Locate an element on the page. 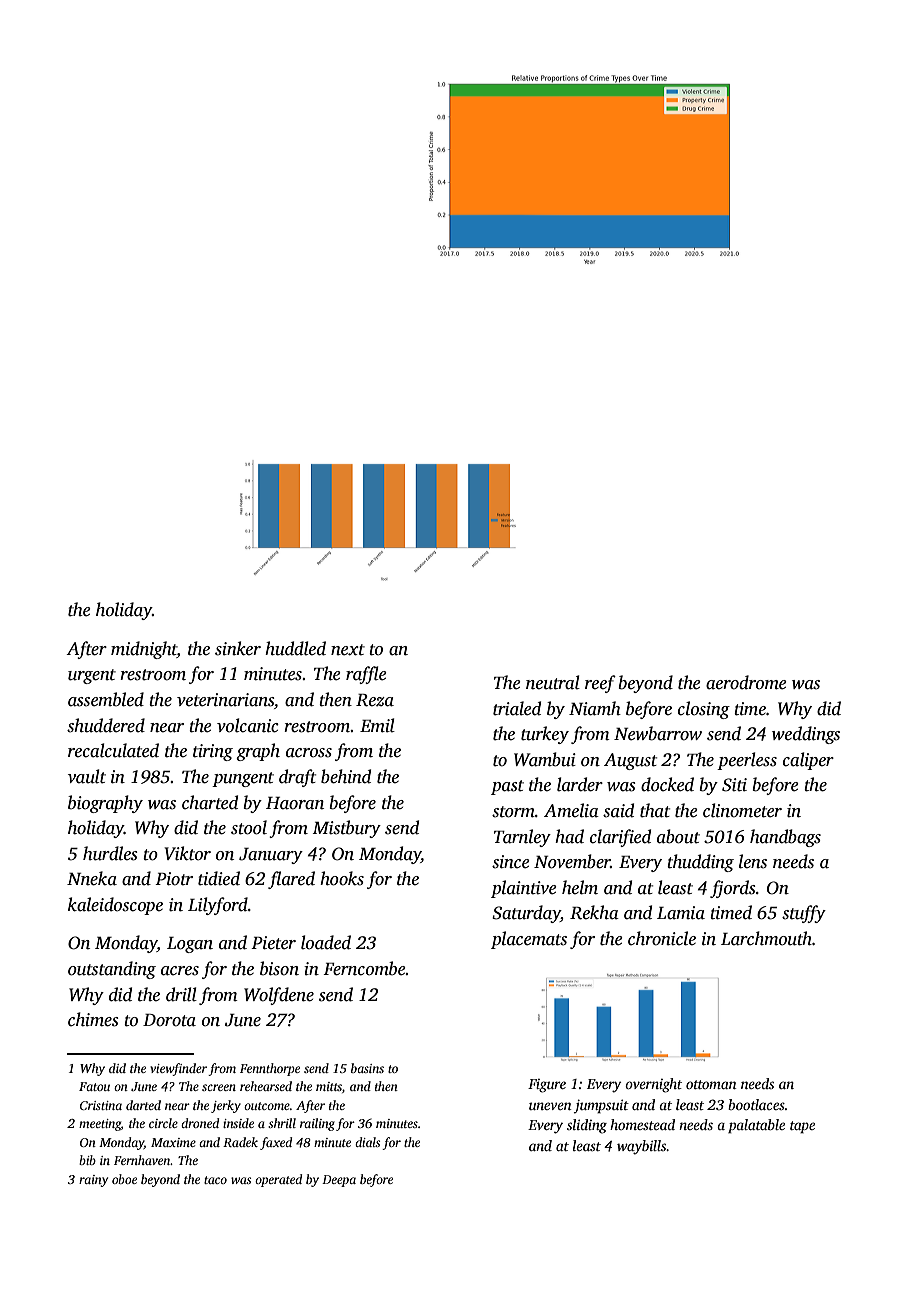  next is located at coordinates (348, 650).
